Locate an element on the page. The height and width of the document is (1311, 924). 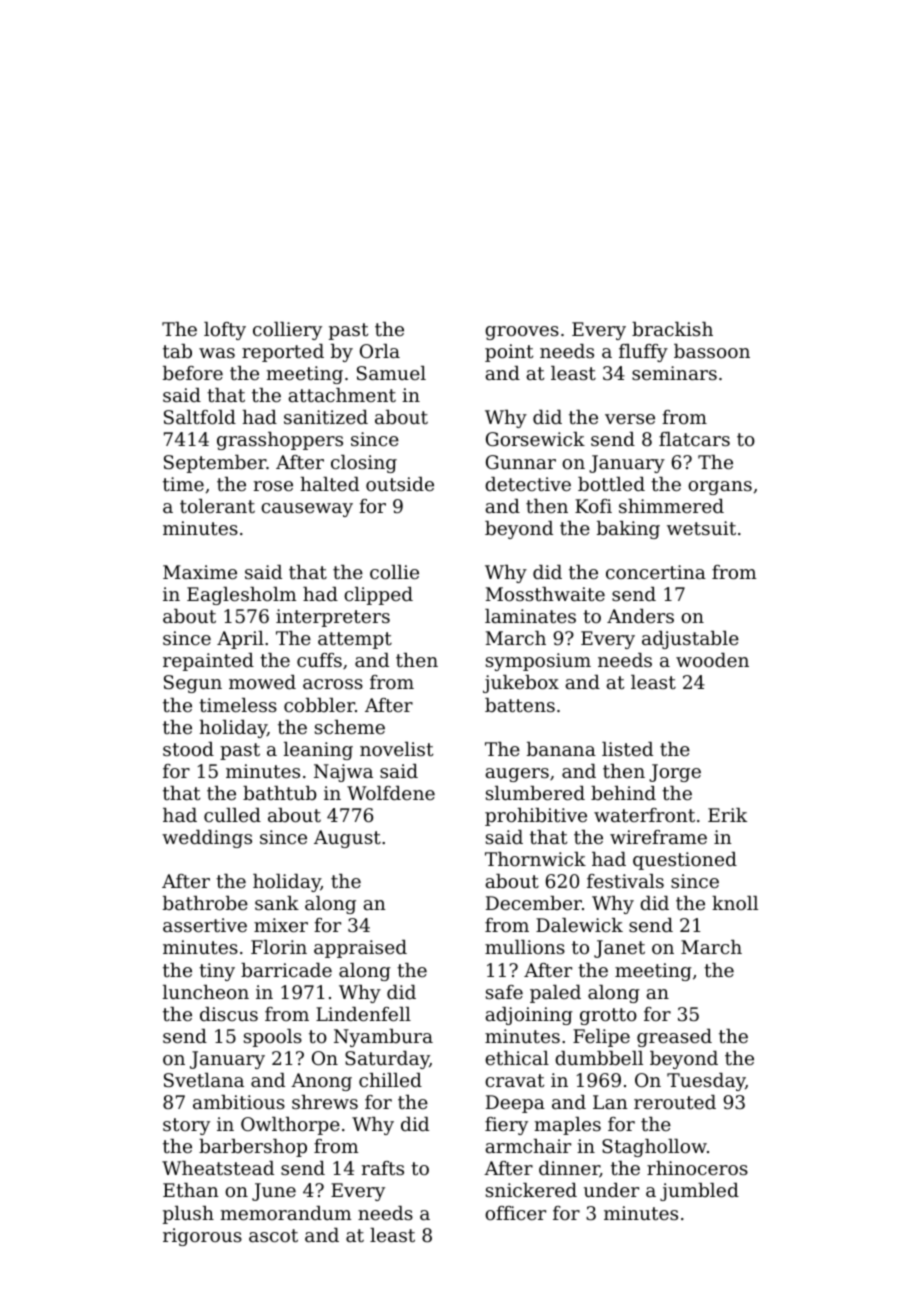
Jorge is located at coordinates (675, 773).
